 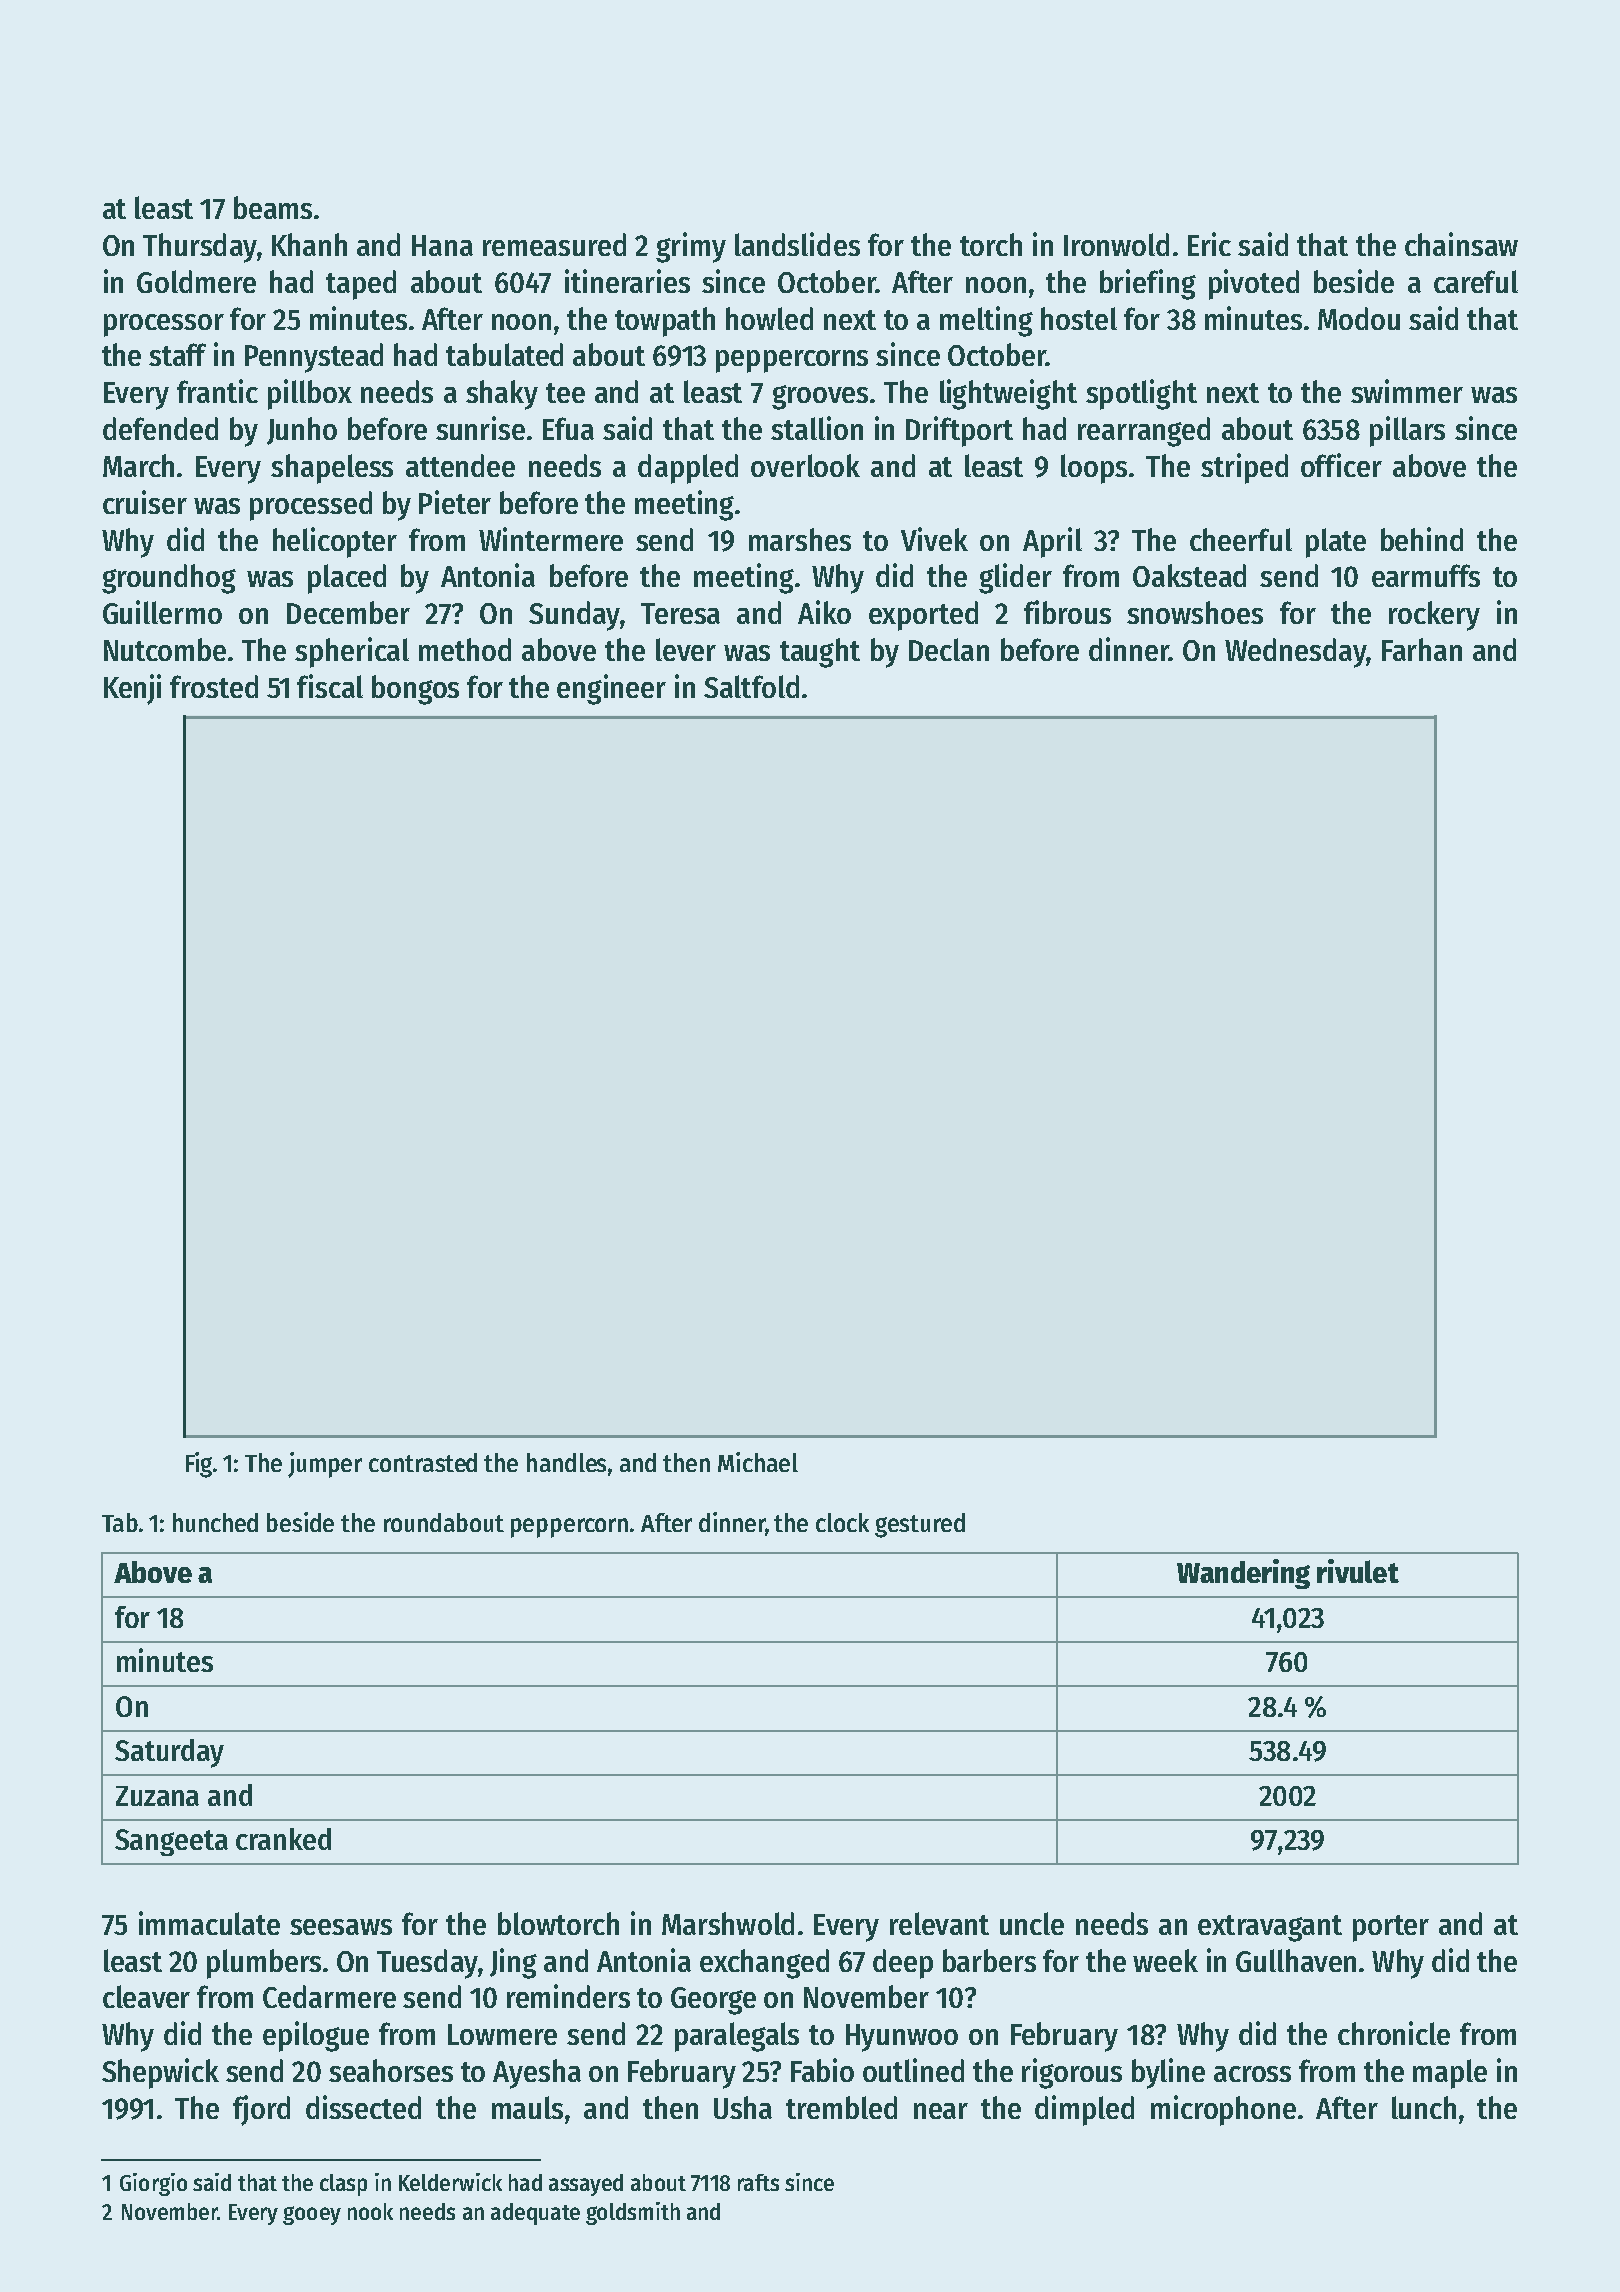 What do you see at coordinates (310, 394) in the image?
I see `pillbox` at bounding box center [310, 394].
